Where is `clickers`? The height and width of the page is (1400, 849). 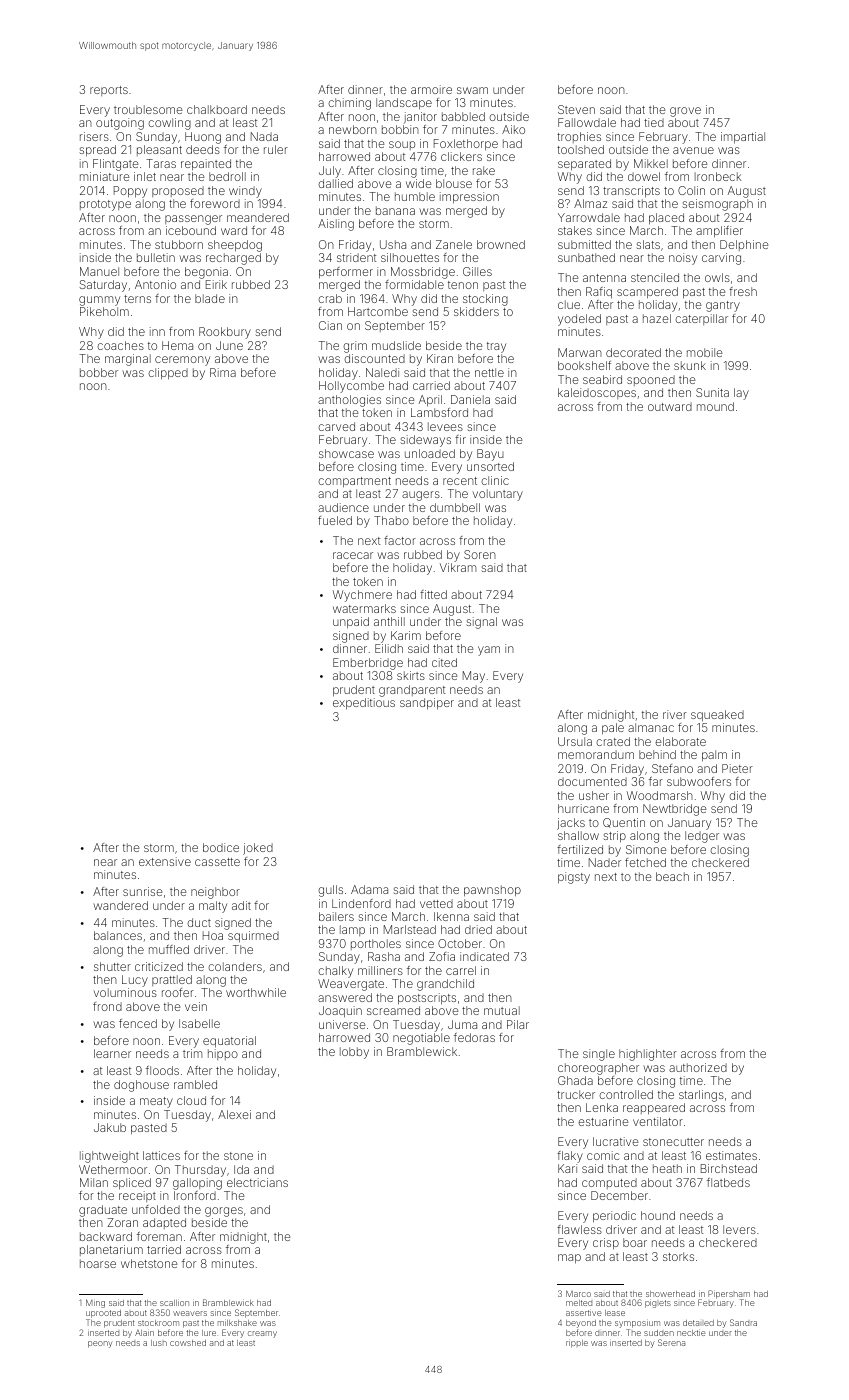
clickers is located at coordinates (461, 156).
